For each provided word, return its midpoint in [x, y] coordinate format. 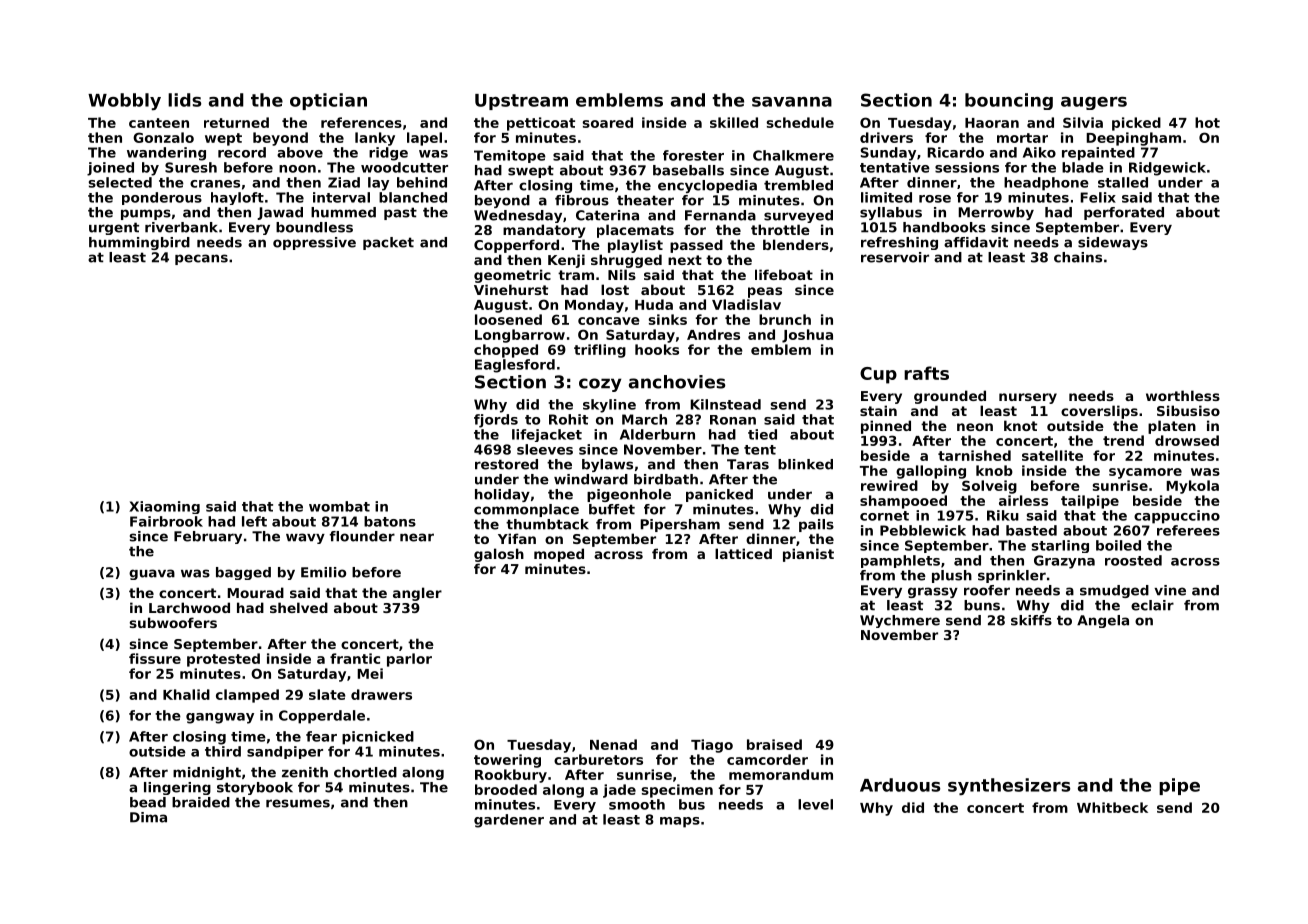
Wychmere [900, 621]
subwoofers [173, 622]
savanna [792, 102]
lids [184, 100]
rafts [926, 373]
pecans [201, 259]
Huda [654, 304]
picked [1136, 124]
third [223, 751]
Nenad [613, 744]
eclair [1152, 605]
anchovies [677, 382]
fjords [496, 421]
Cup [878, 375]
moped [559, 555]
